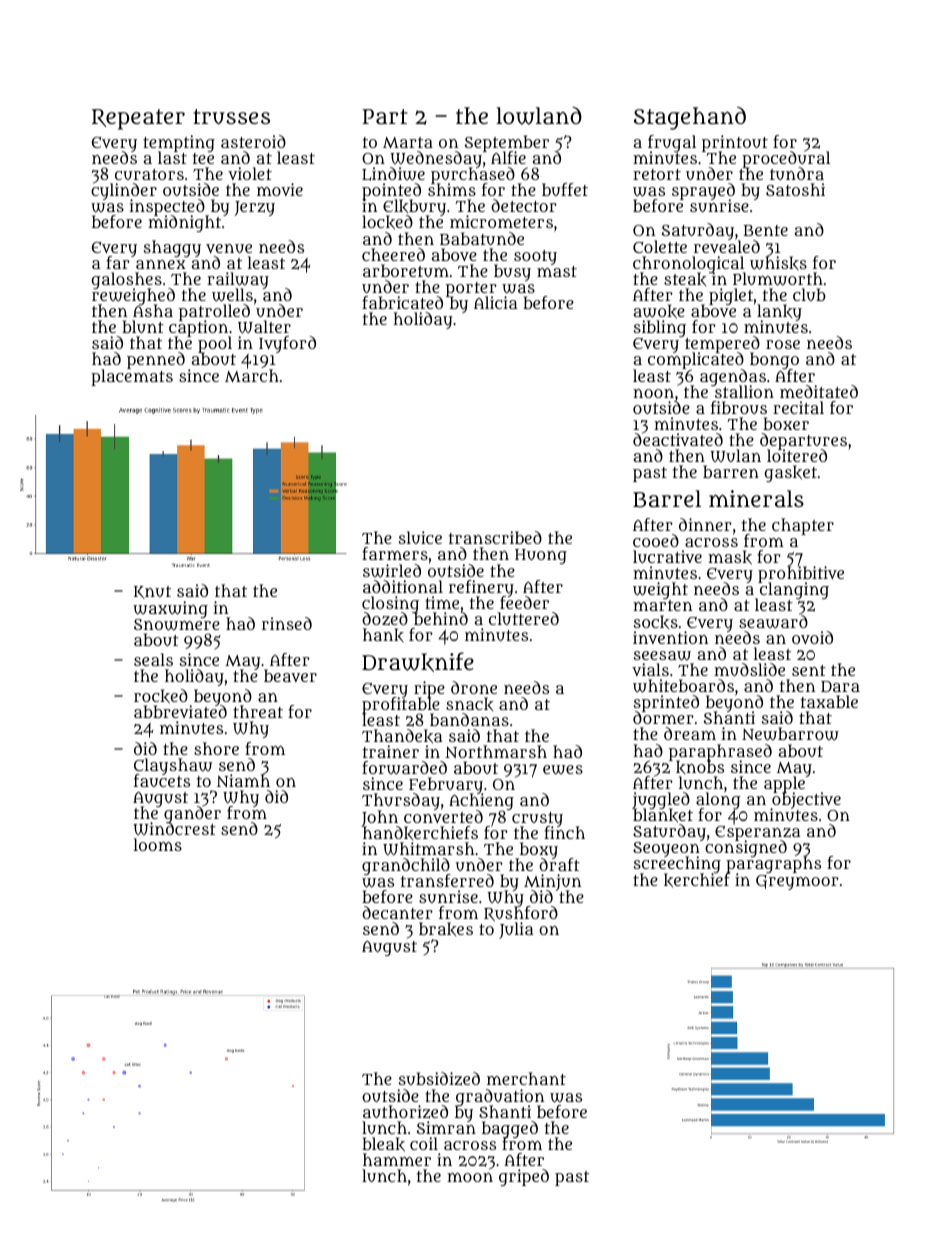 The height and width of the screenshot is (1233, 952). What do you see at coordinates (526, 1078) in the screenshot?
I see `merchant` at bounding box center [526, 1078].
